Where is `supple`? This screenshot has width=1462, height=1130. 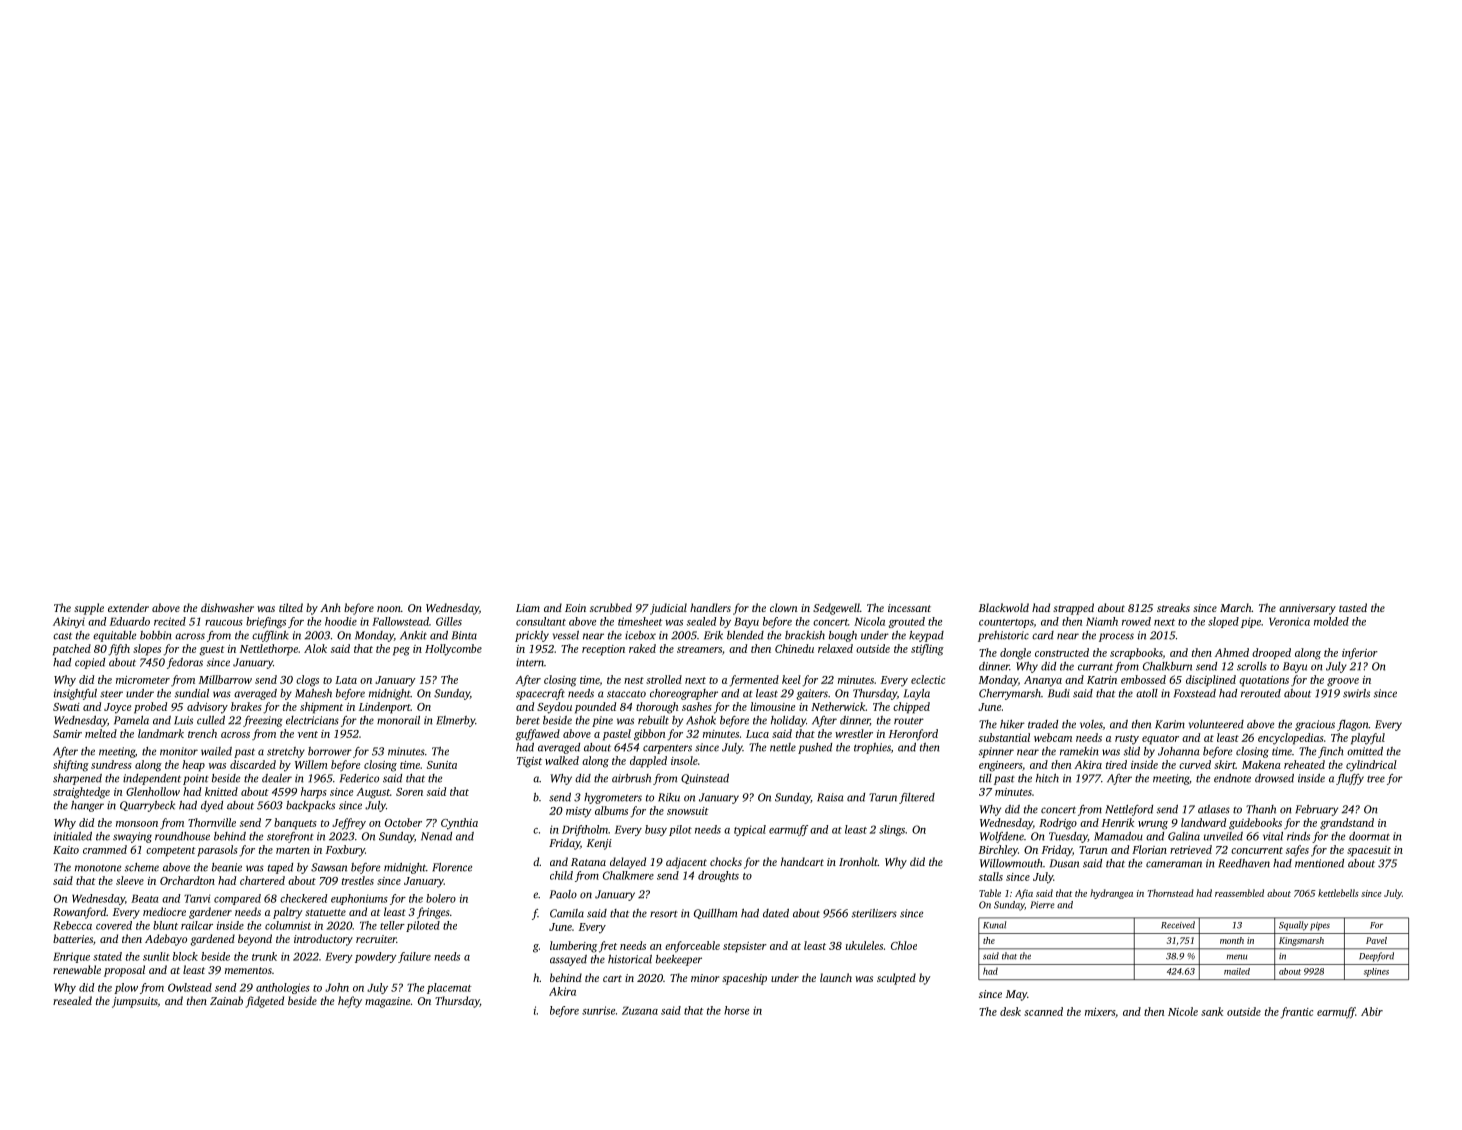 supple is located at coordinates (89, 609).
